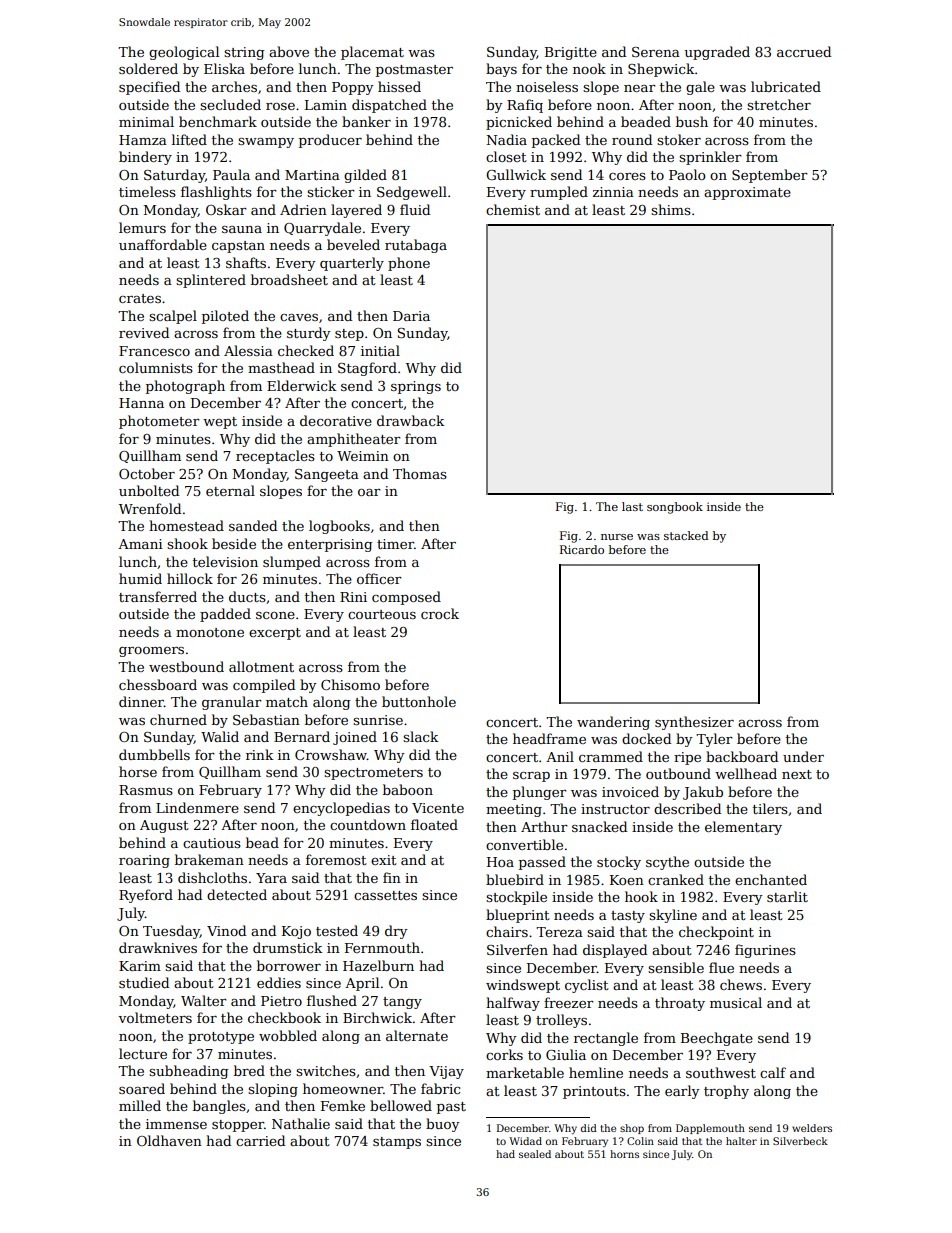 The image size is (952, 1233). What do you see at coordinates (747, 193) in the page?
I see `approximate` at bounding box center [747, 193].
